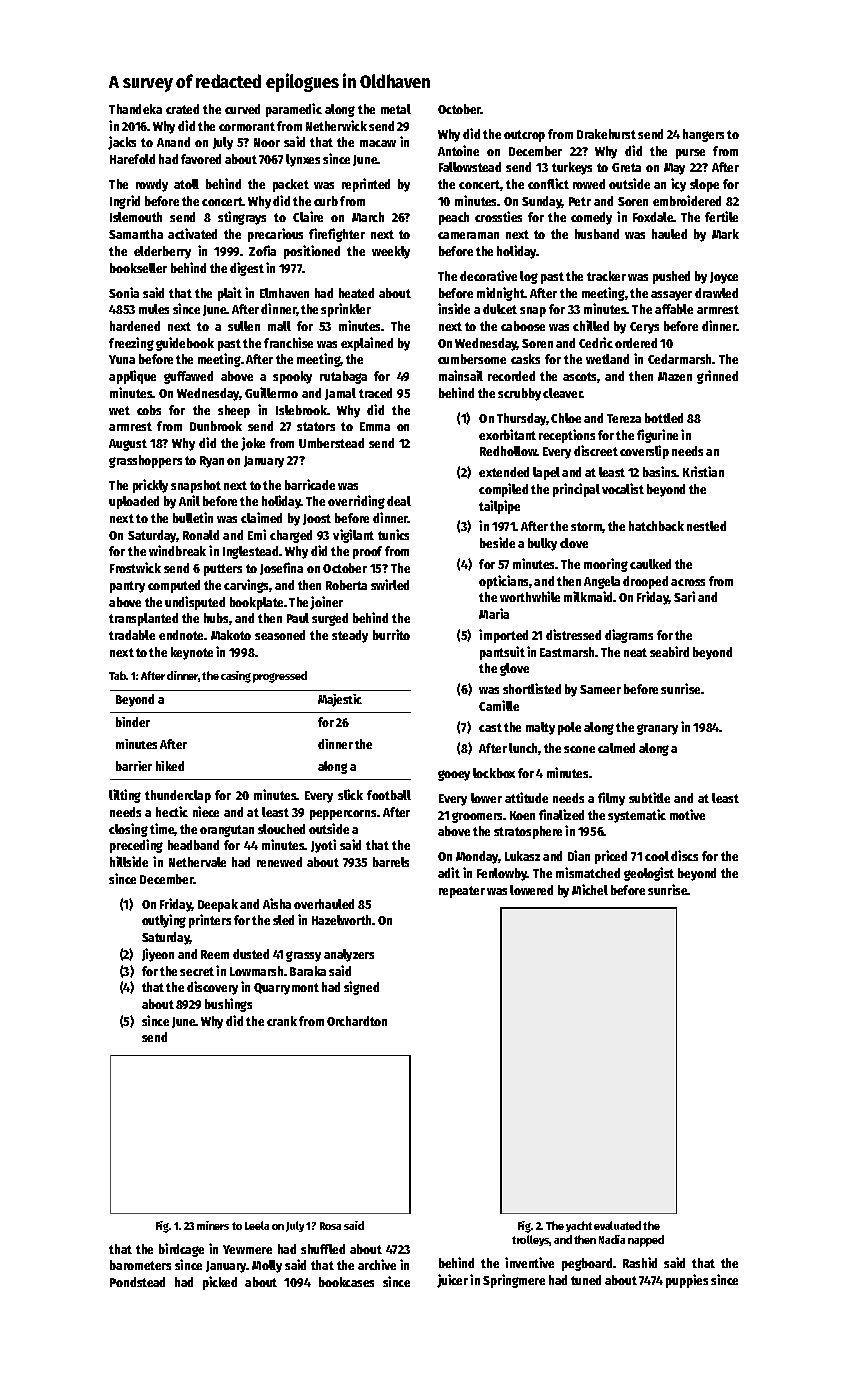 The image size is (849, 1400). I want to click on signed, so click(361, 988).
